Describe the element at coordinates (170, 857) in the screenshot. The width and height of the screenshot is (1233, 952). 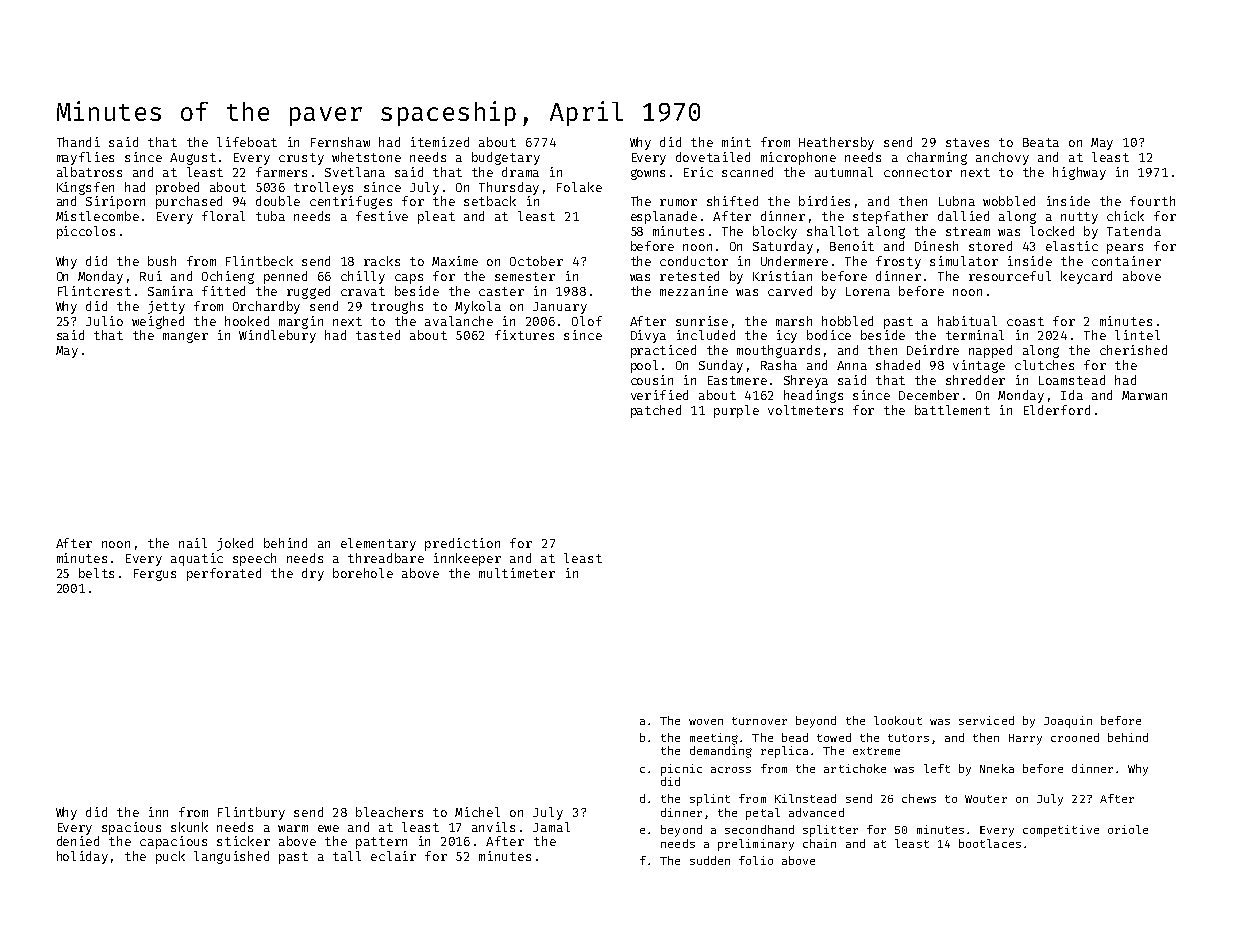
I see `puck` at that location.
